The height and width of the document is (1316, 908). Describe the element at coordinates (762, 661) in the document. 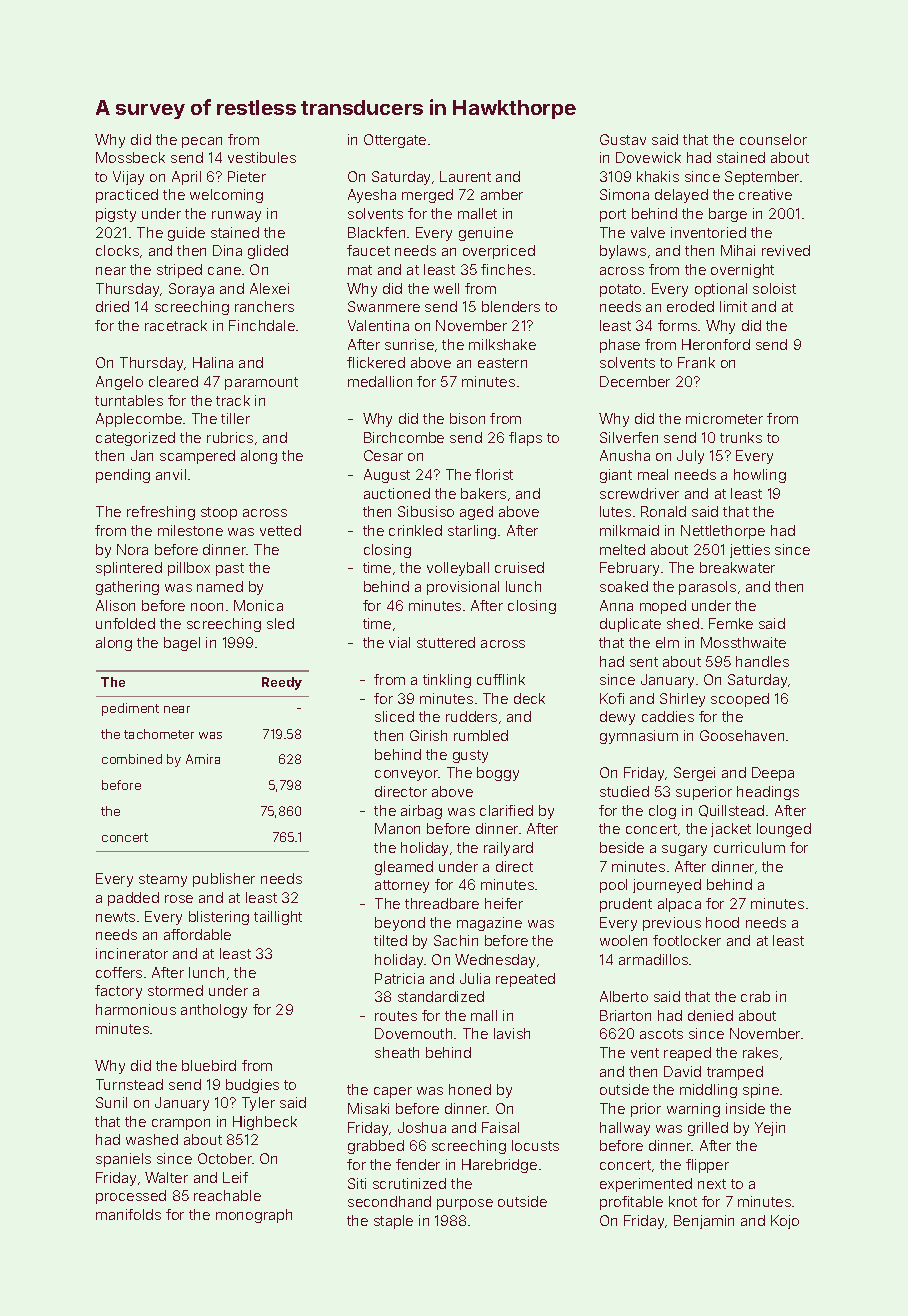

I see `handles` at that location.
